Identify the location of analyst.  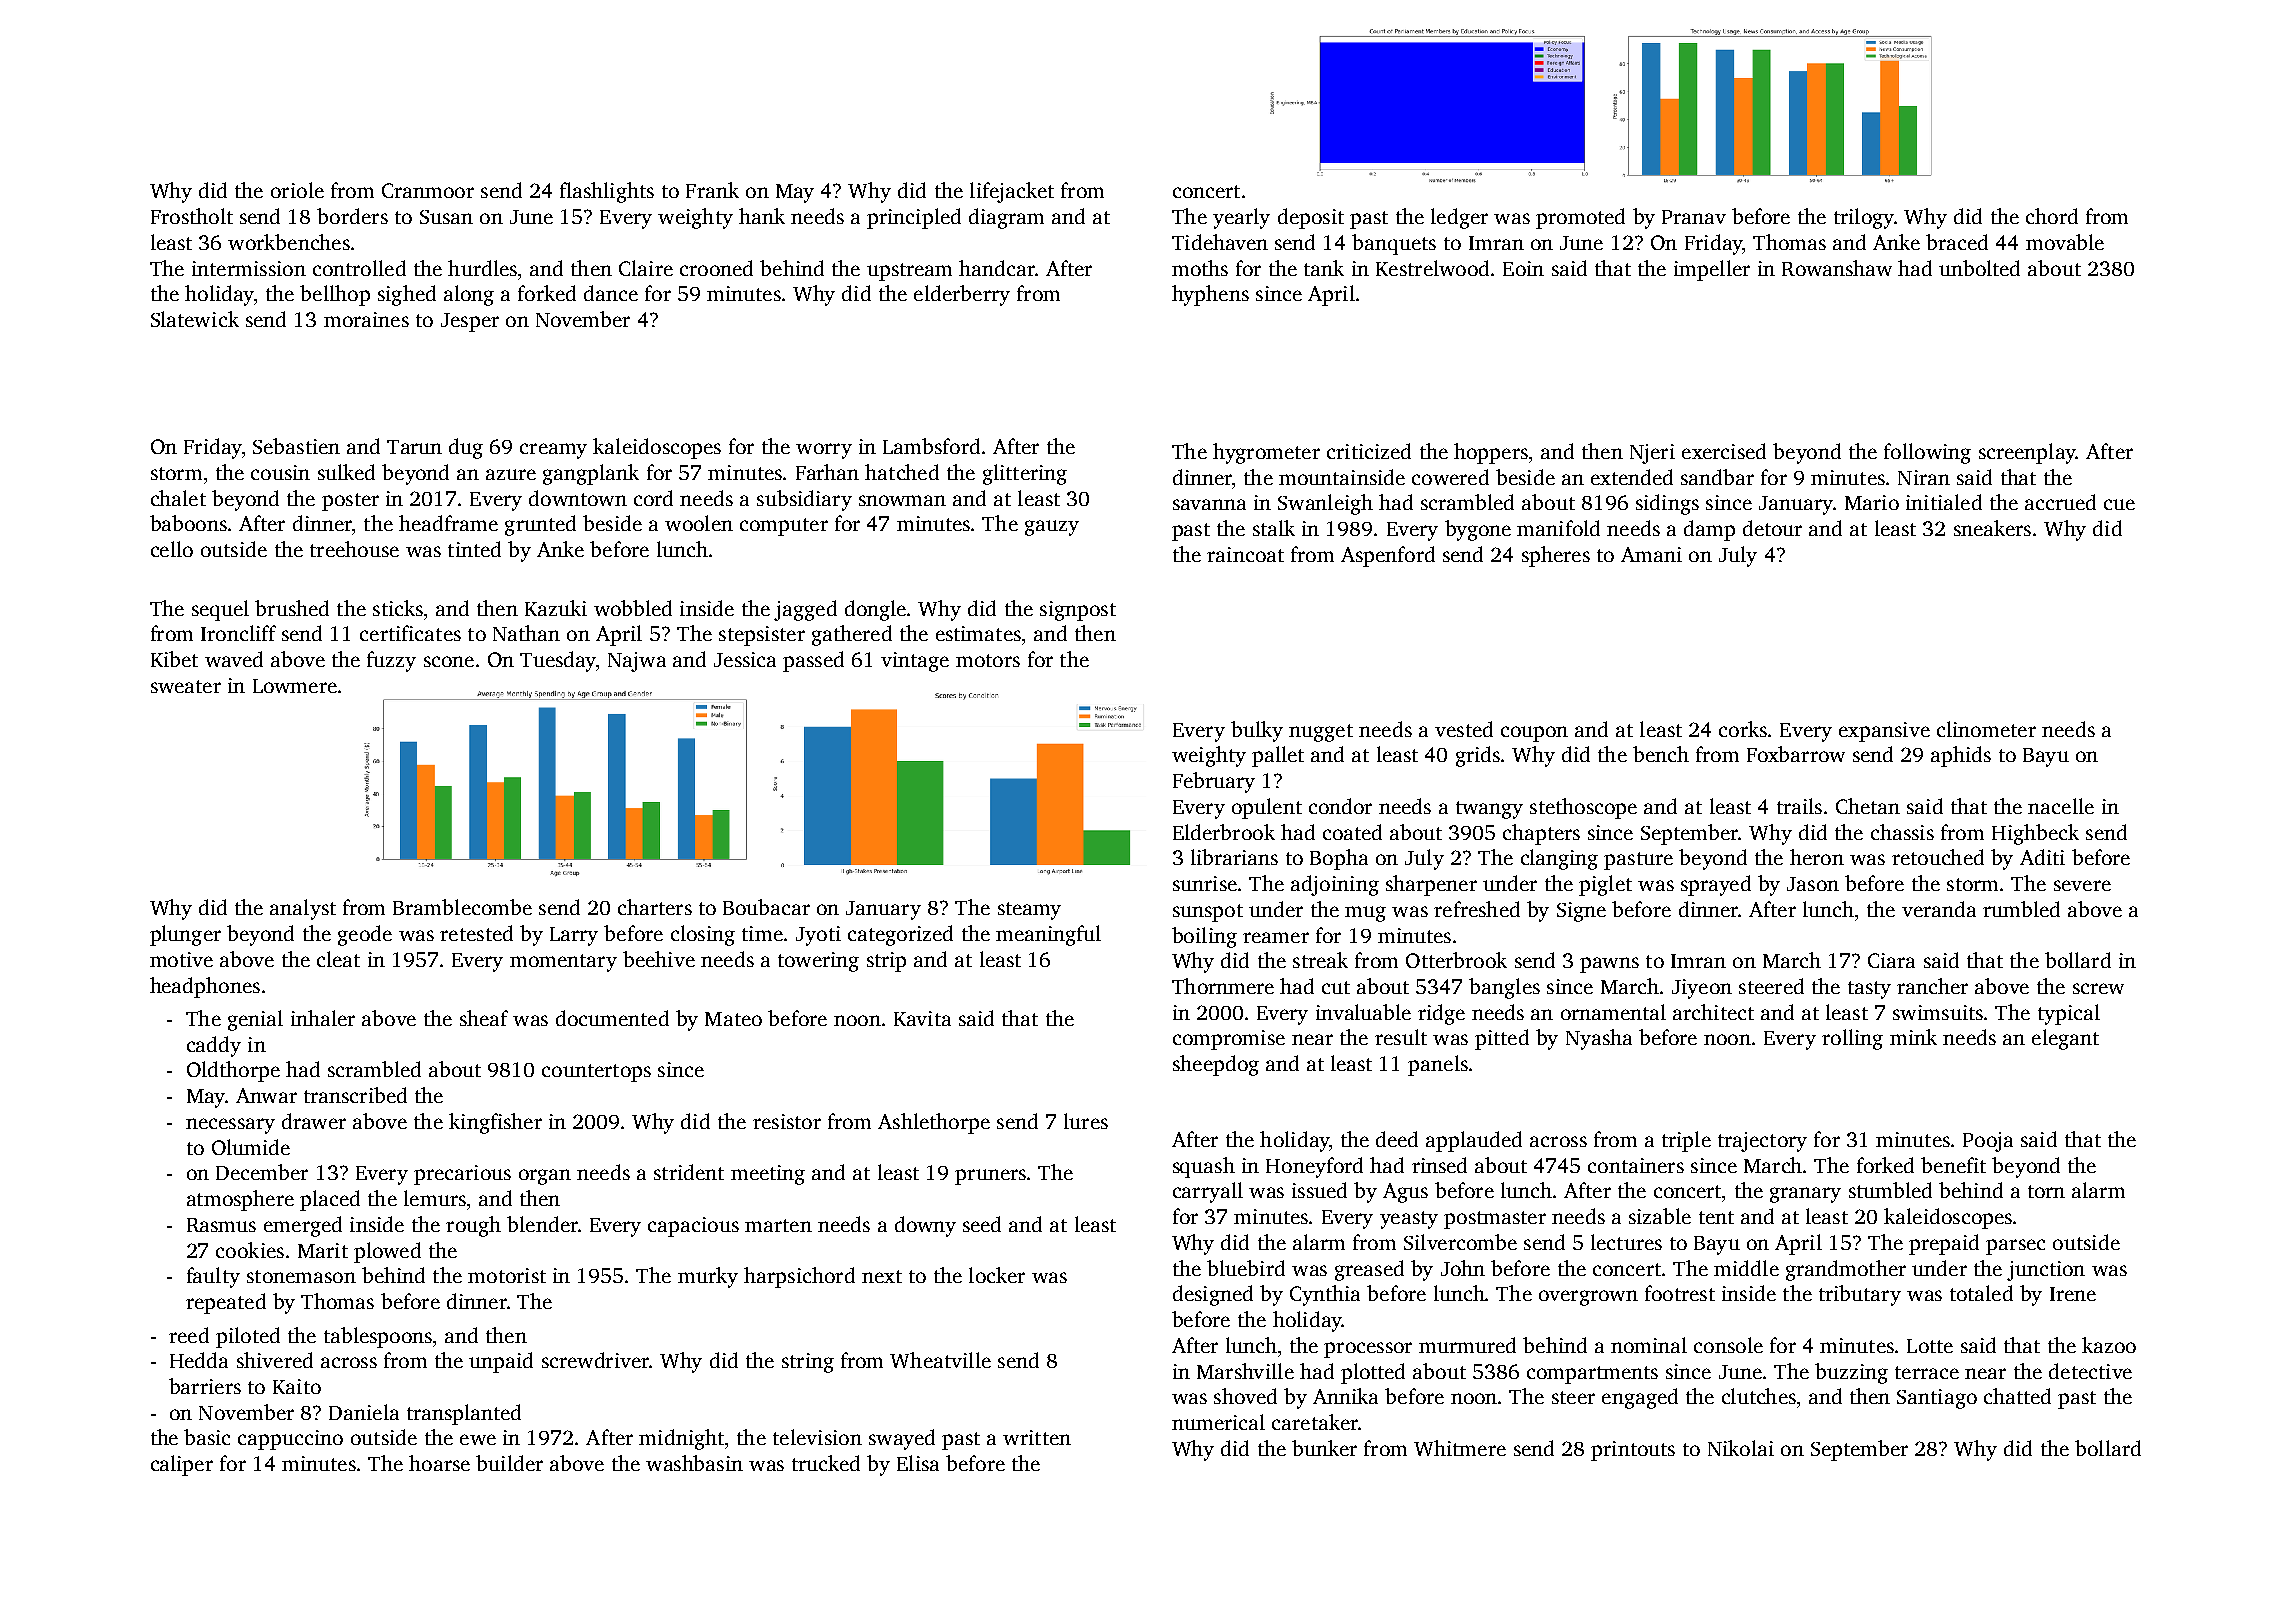
(303, 909).
